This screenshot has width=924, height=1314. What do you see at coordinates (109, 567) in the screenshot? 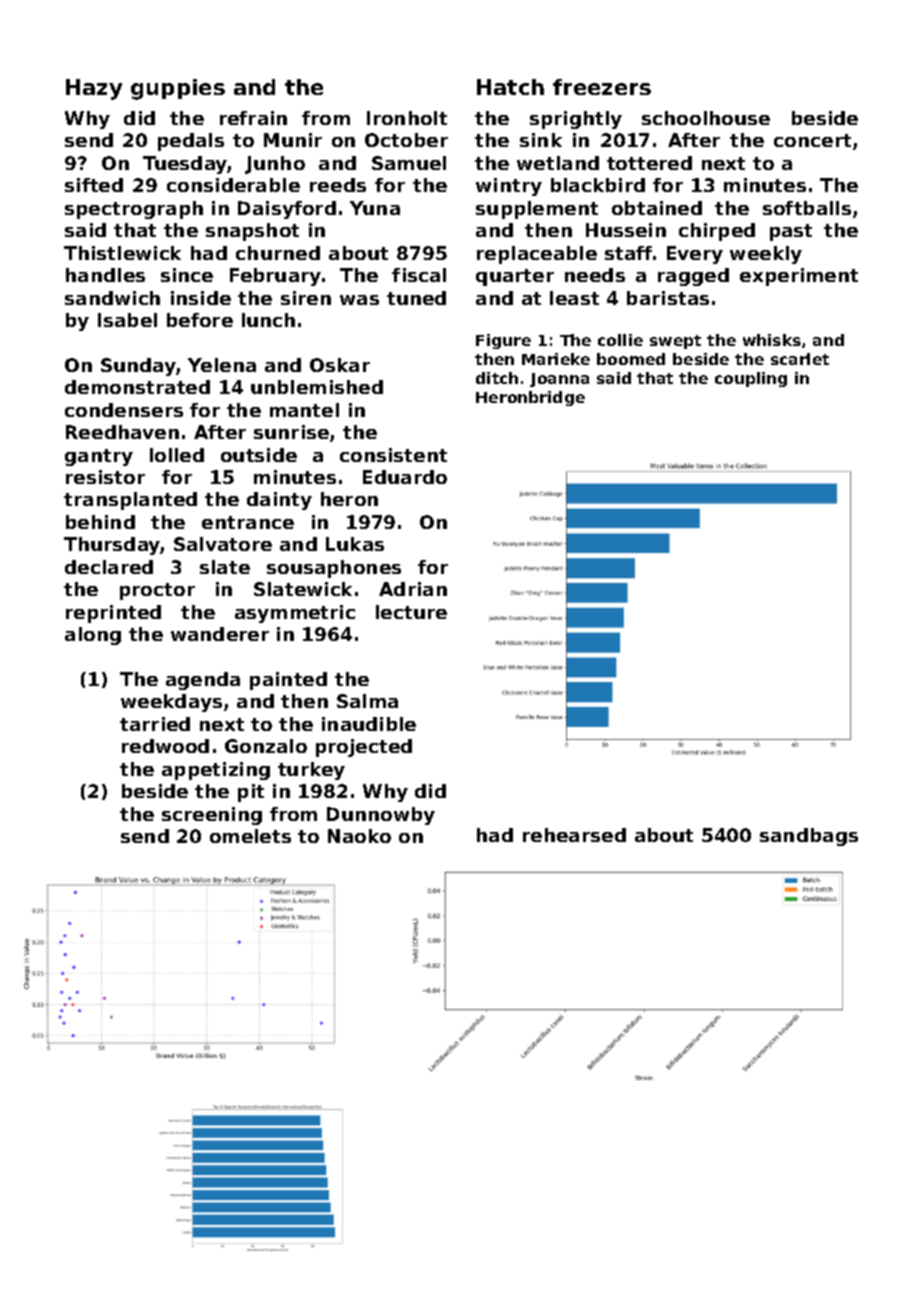
I see `declared` at bounding box center [109, 567].
